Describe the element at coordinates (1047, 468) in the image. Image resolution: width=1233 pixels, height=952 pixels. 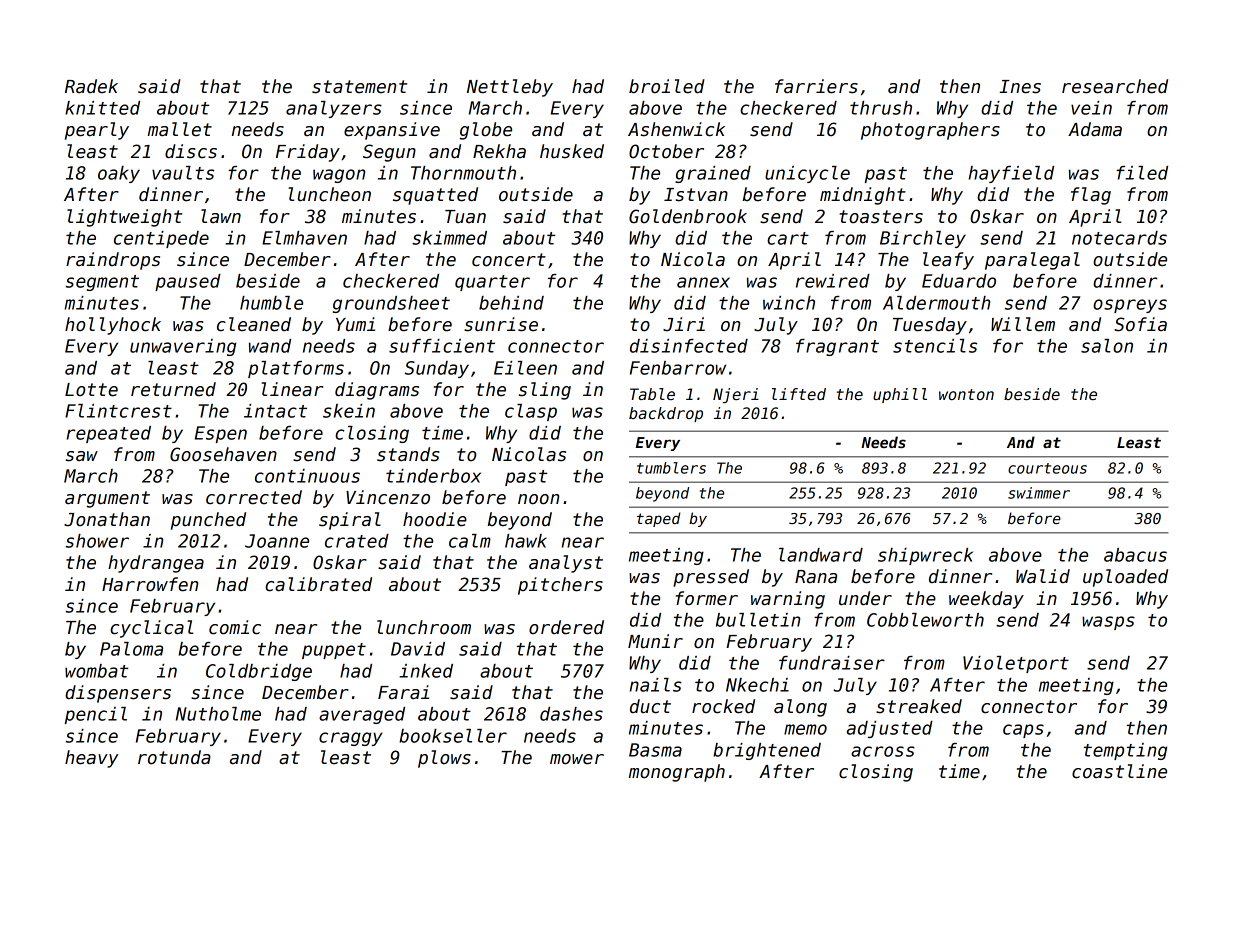
I see `courteous` at that location.
